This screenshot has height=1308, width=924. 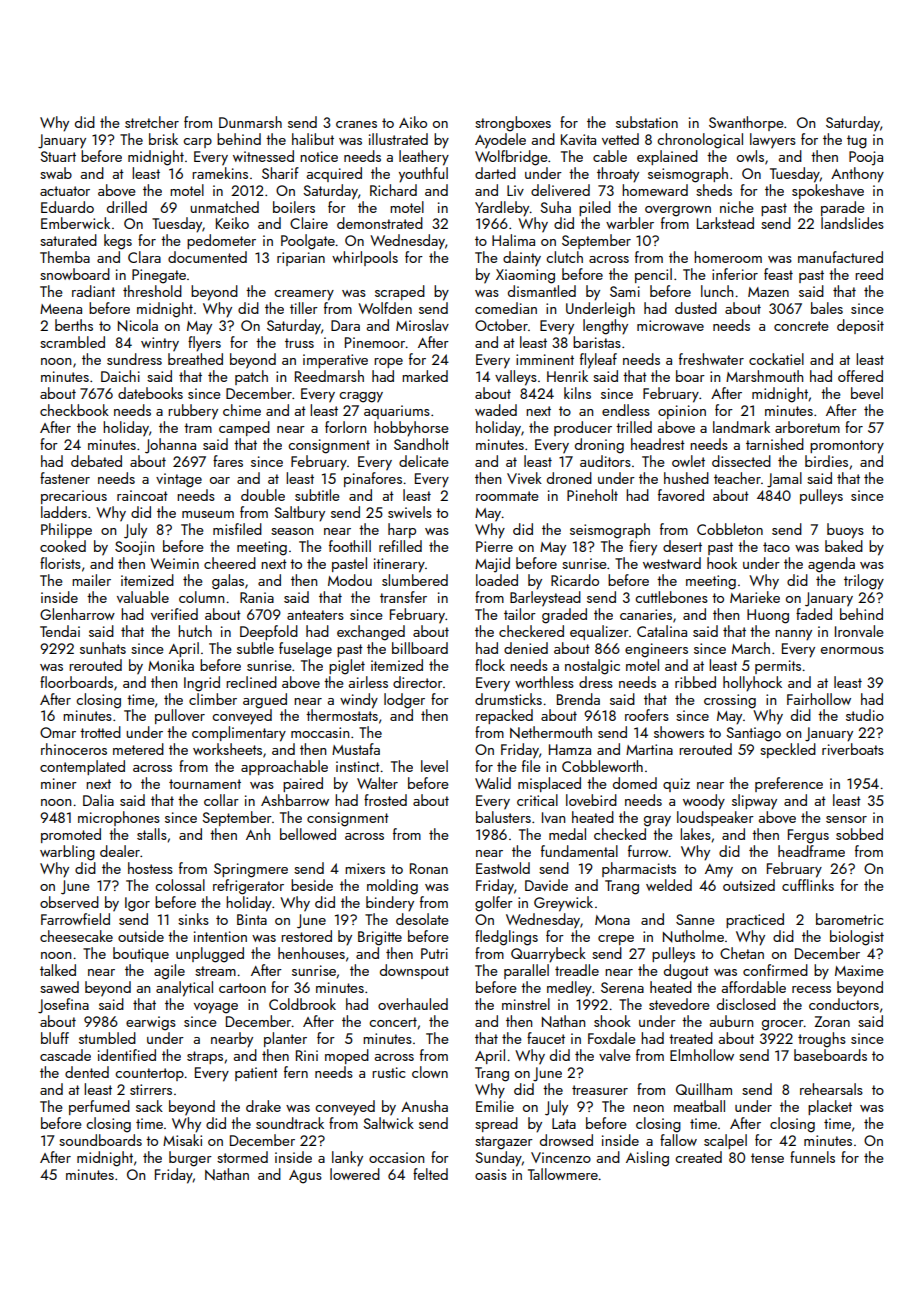 What do you see at coordinates (355, 1174) in the screenshot?
I see `lowered` at bounding box center [355, 1174].
